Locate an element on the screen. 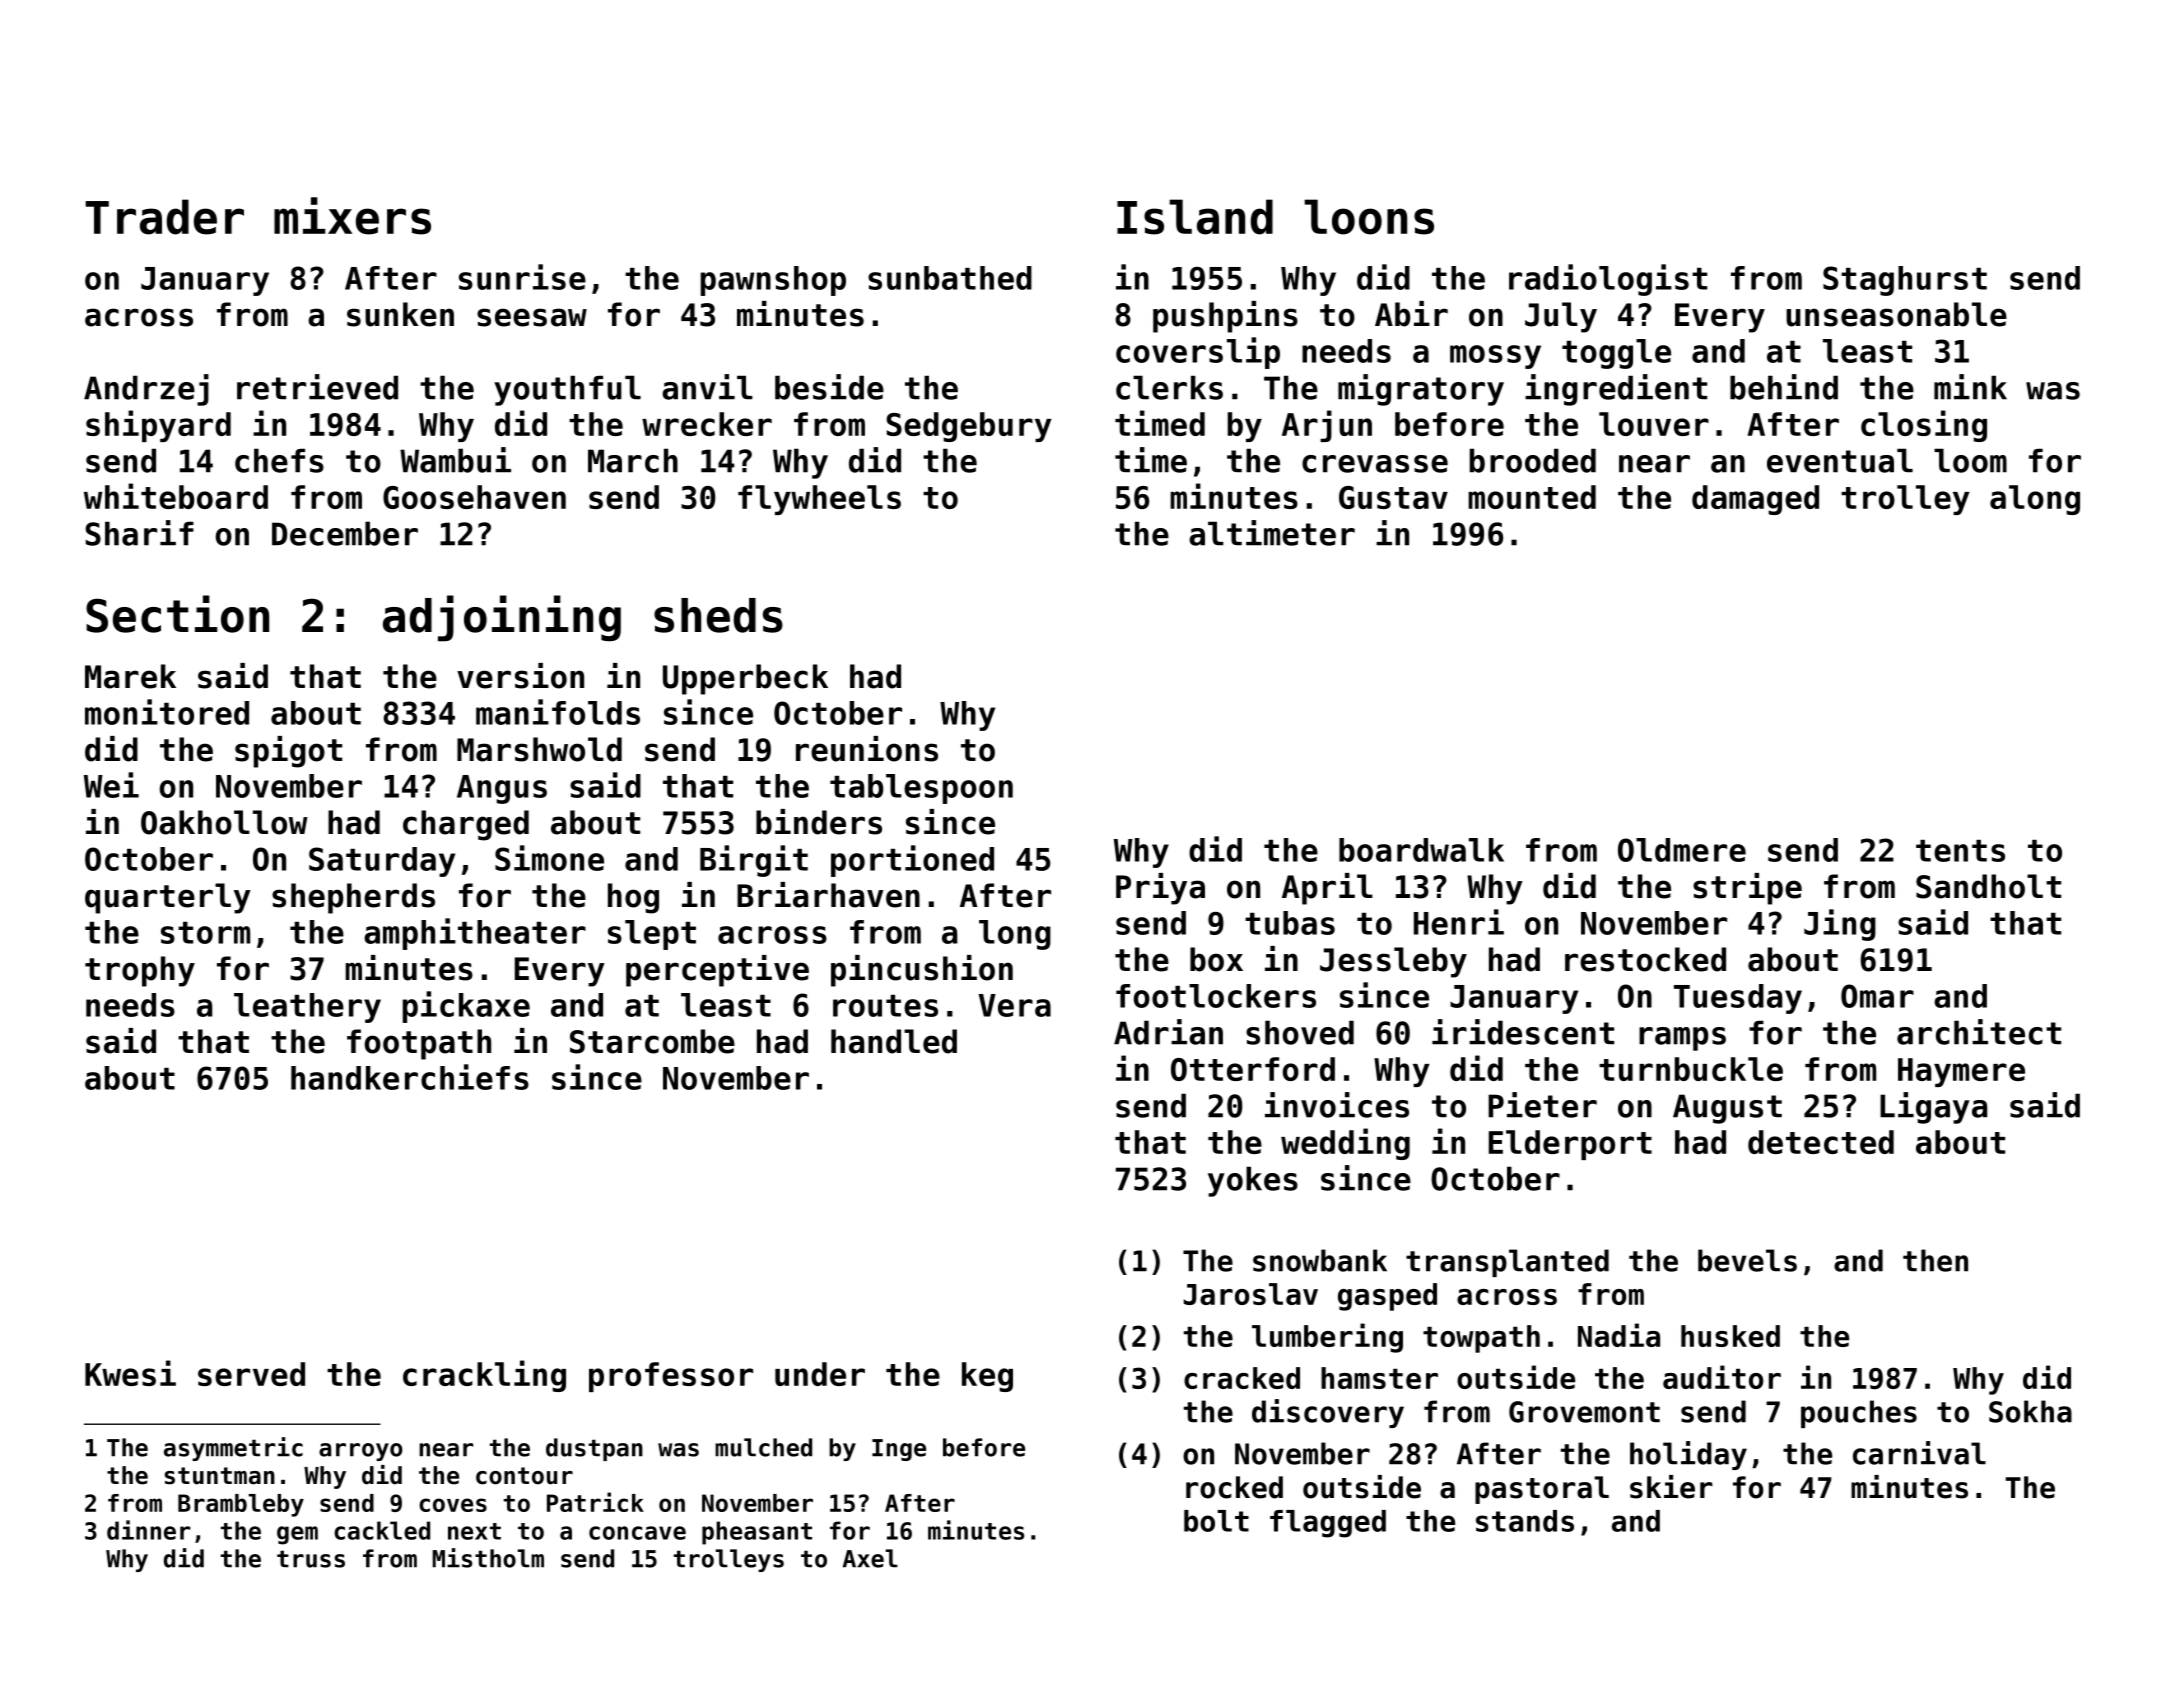 The image size is (2178, 1683). Trader is located at coordinates (164, 217).
